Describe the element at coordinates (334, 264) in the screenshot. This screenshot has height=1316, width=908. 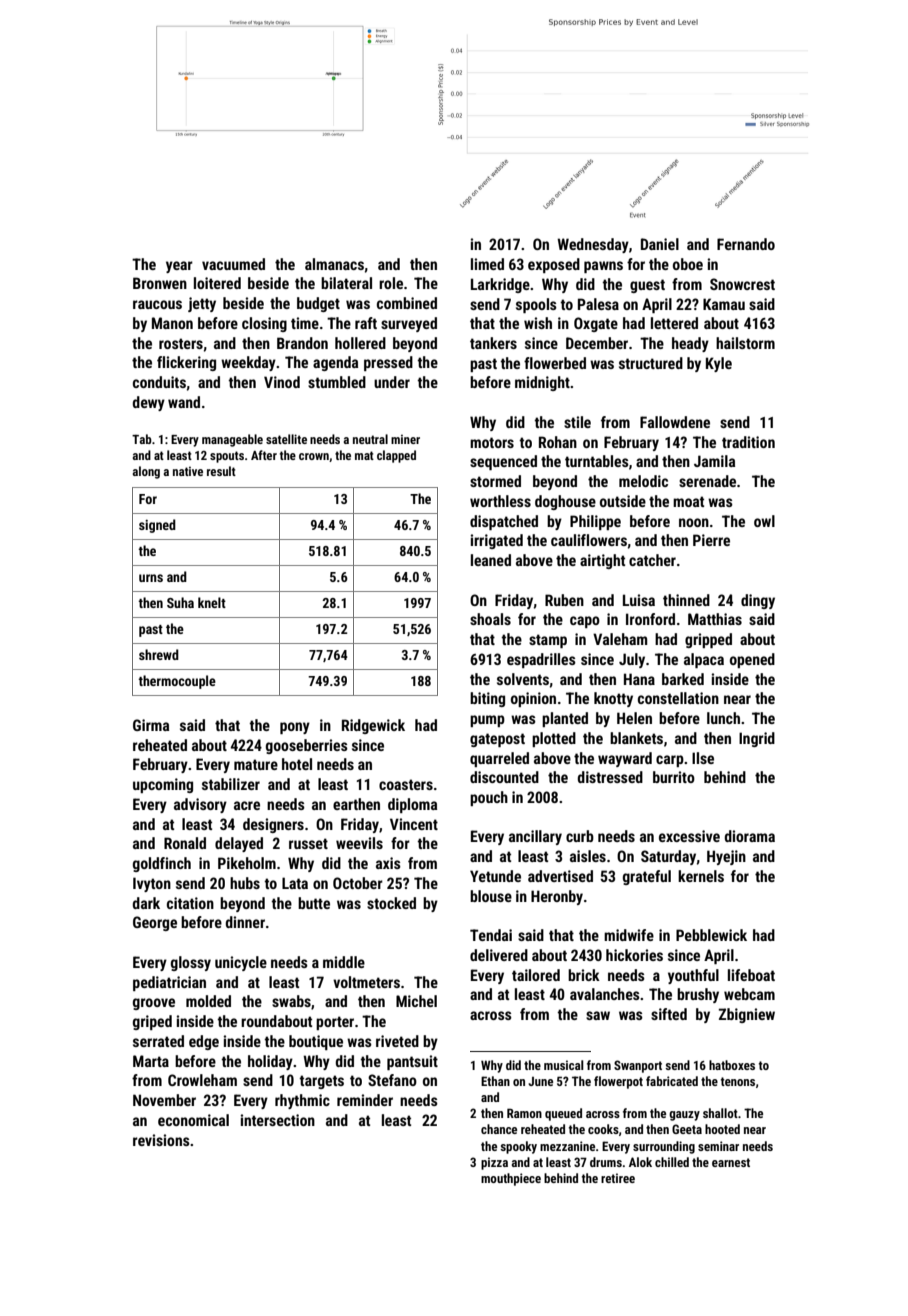
I see `almanacs` at that location.
